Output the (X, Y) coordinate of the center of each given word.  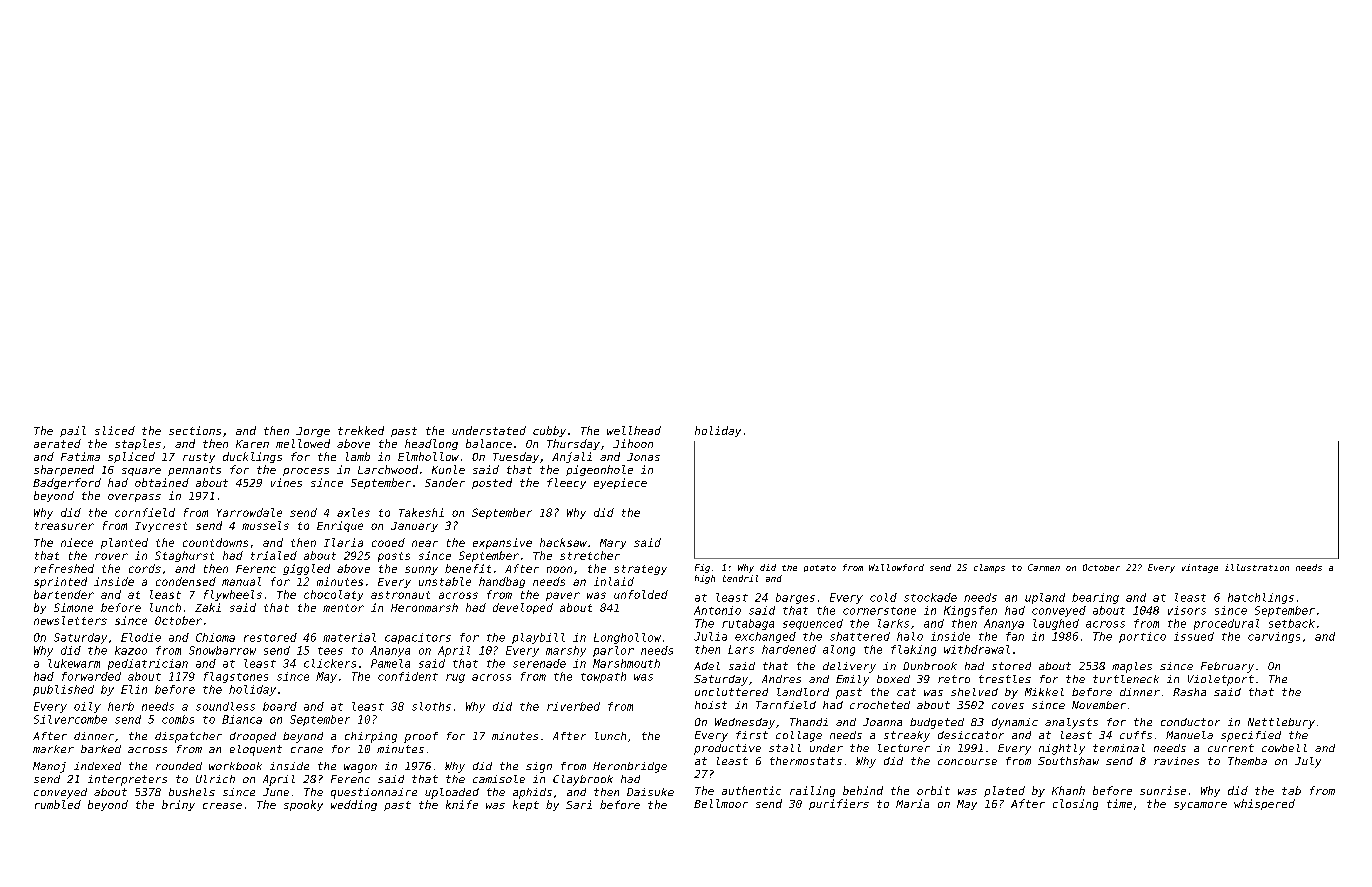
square (141, 472)
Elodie (141, 637)
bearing (1095, 598)
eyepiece (620, 483)
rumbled (58, 804)
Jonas (643, 457)
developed (523, 608)
